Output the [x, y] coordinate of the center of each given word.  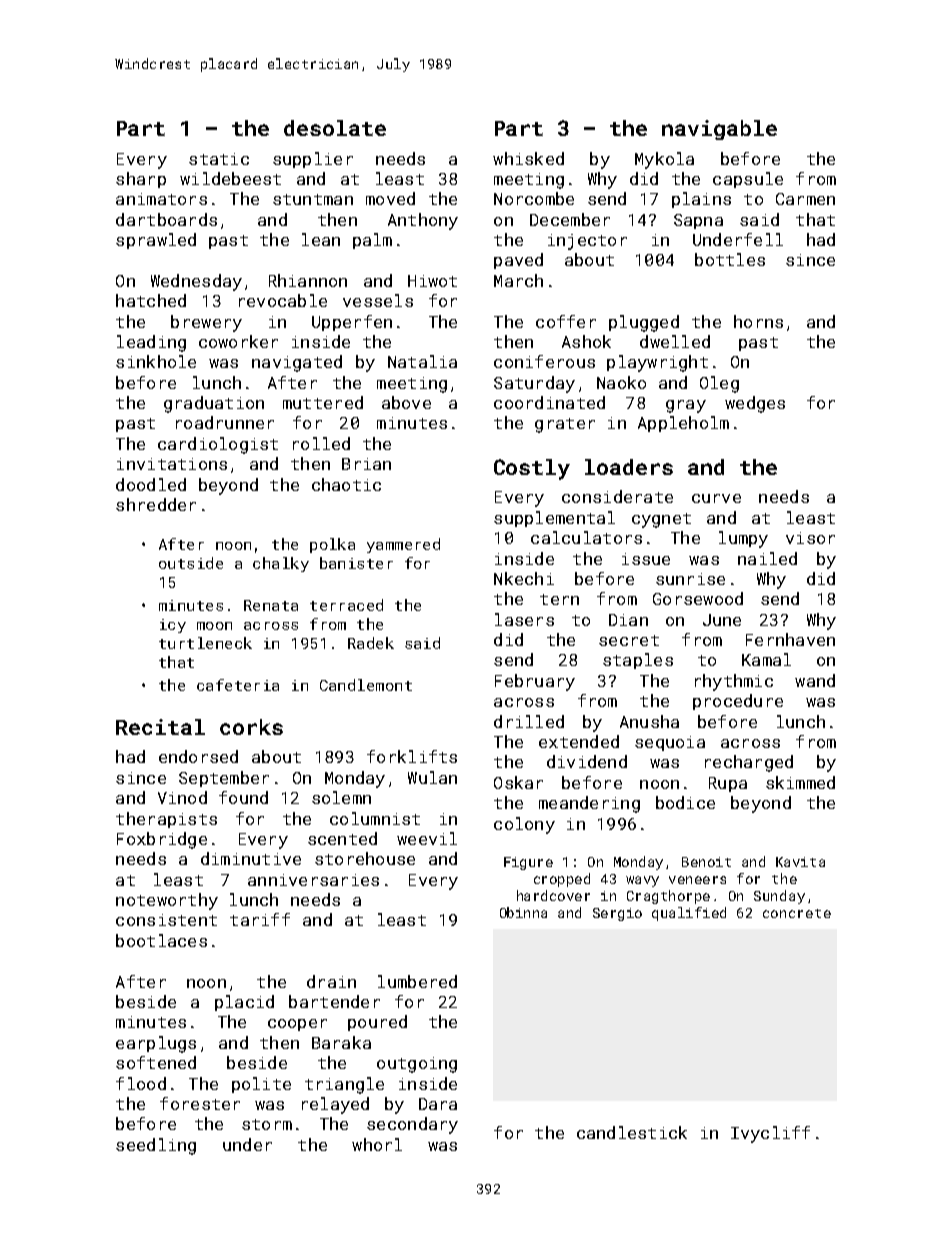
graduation [214, 404]
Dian [628, 620]
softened [156, 1062]
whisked [528, 158]
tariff [260, 919]
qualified [689, 914]
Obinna [523, 912]
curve [716, 498]
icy [173, 626]
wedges [755, 404]
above [406, 402]
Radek [371, 643]
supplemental [554, 519]
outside [191, 563]
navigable [719, 130]
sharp [141, 180]
